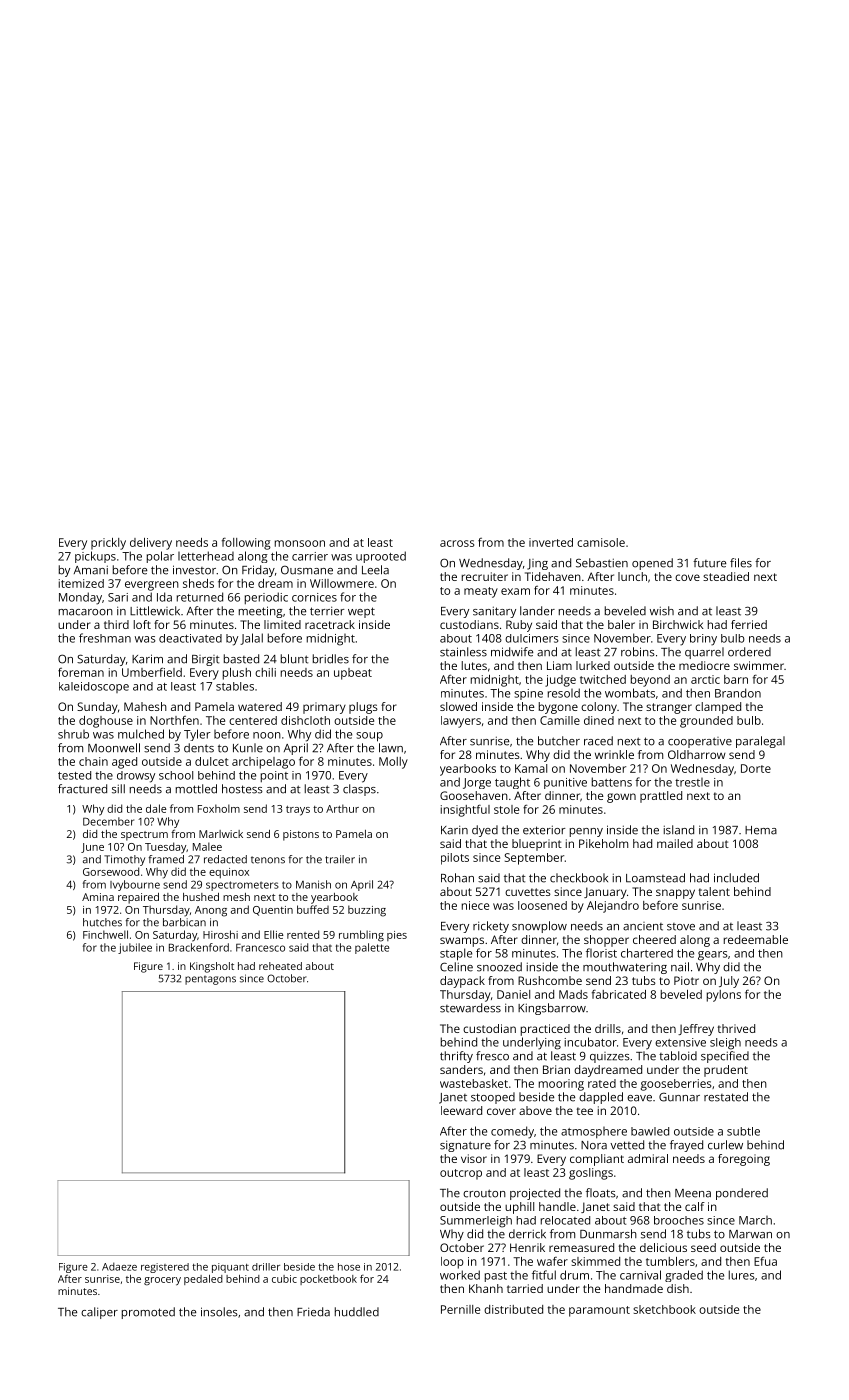 Image resolution: width=849 pixels, height=1400 pixels. I want to click on pentagons, so click(210, 980).
